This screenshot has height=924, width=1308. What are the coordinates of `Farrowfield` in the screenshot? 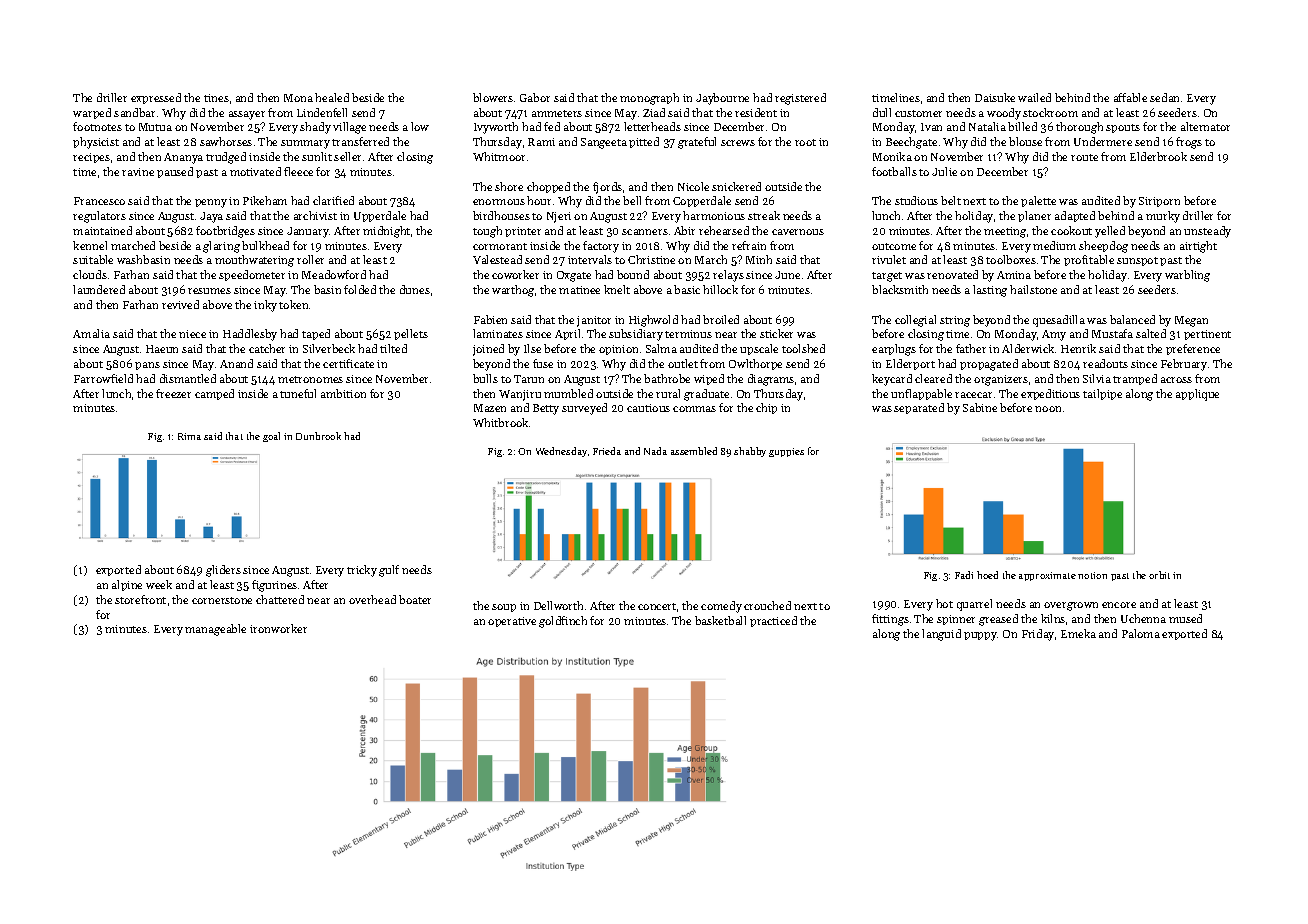 It's located at (103, 378).
